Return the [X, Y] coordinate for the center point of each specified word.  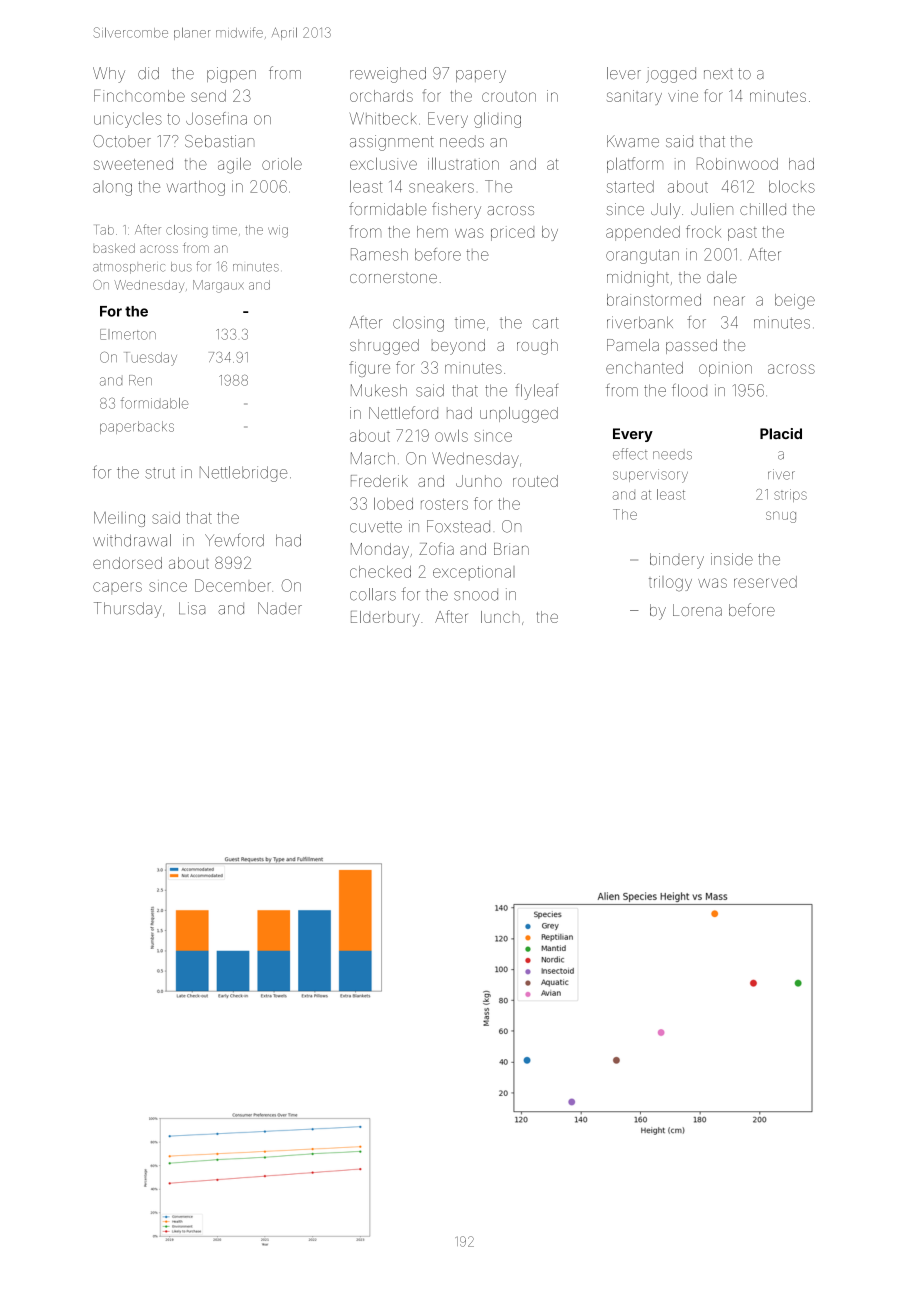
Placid [781, 434]
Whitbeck [383, 118]
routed [535, 481]
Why [109, 75]
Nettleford [403, 412]
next [718, 75]
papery [481, 76]
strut [160, 473]
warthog [196, 188]
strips [790, 495]
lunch [500, 617]
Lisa [192, 608]
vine [683, 96]
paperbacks [137, 427]
